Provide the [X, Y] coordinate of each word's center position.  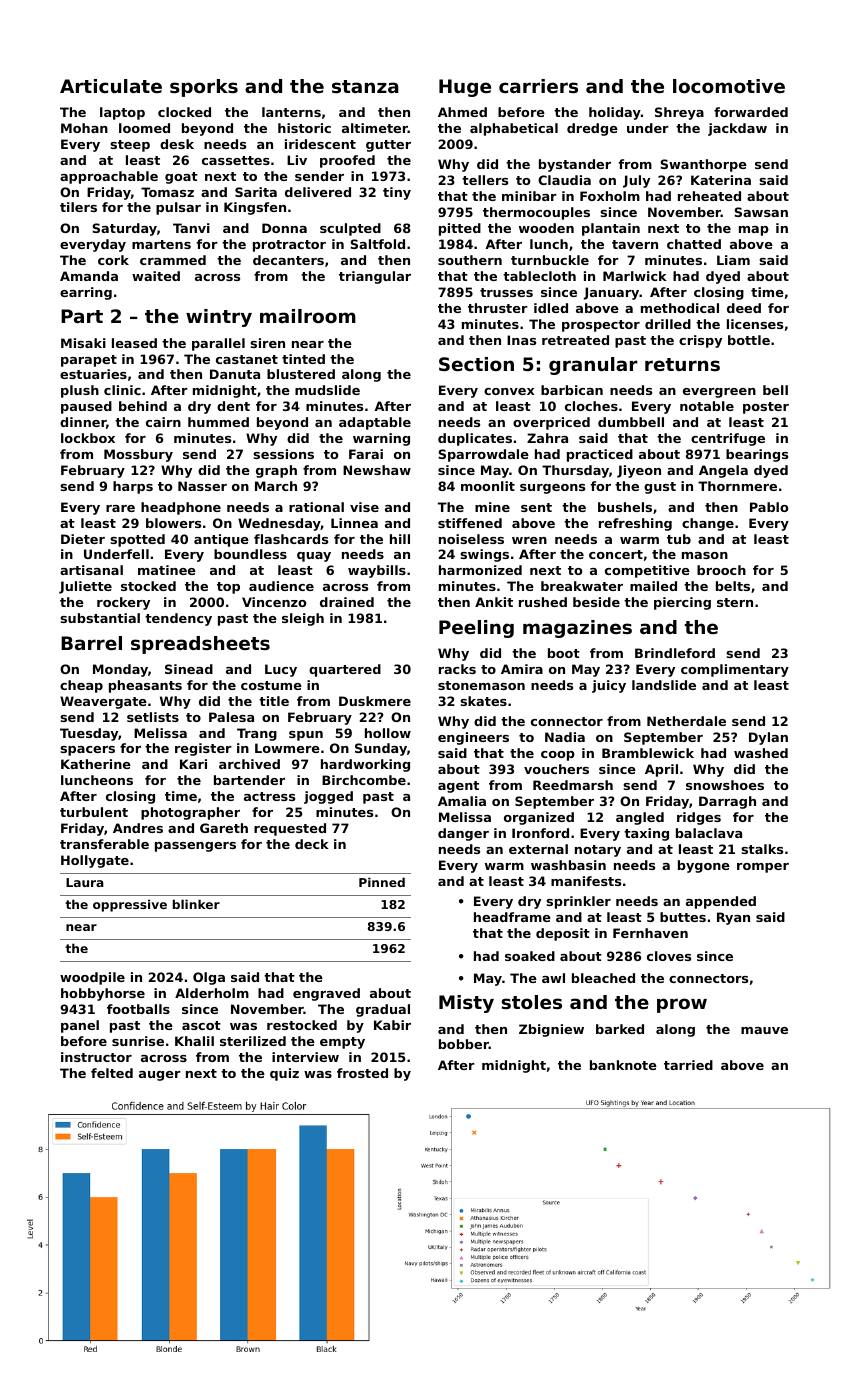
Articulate [111, 86]
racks [457, 669]
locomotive [729, 86]
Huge [465, 88]
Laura [85, 882]
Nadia [565, 737]
